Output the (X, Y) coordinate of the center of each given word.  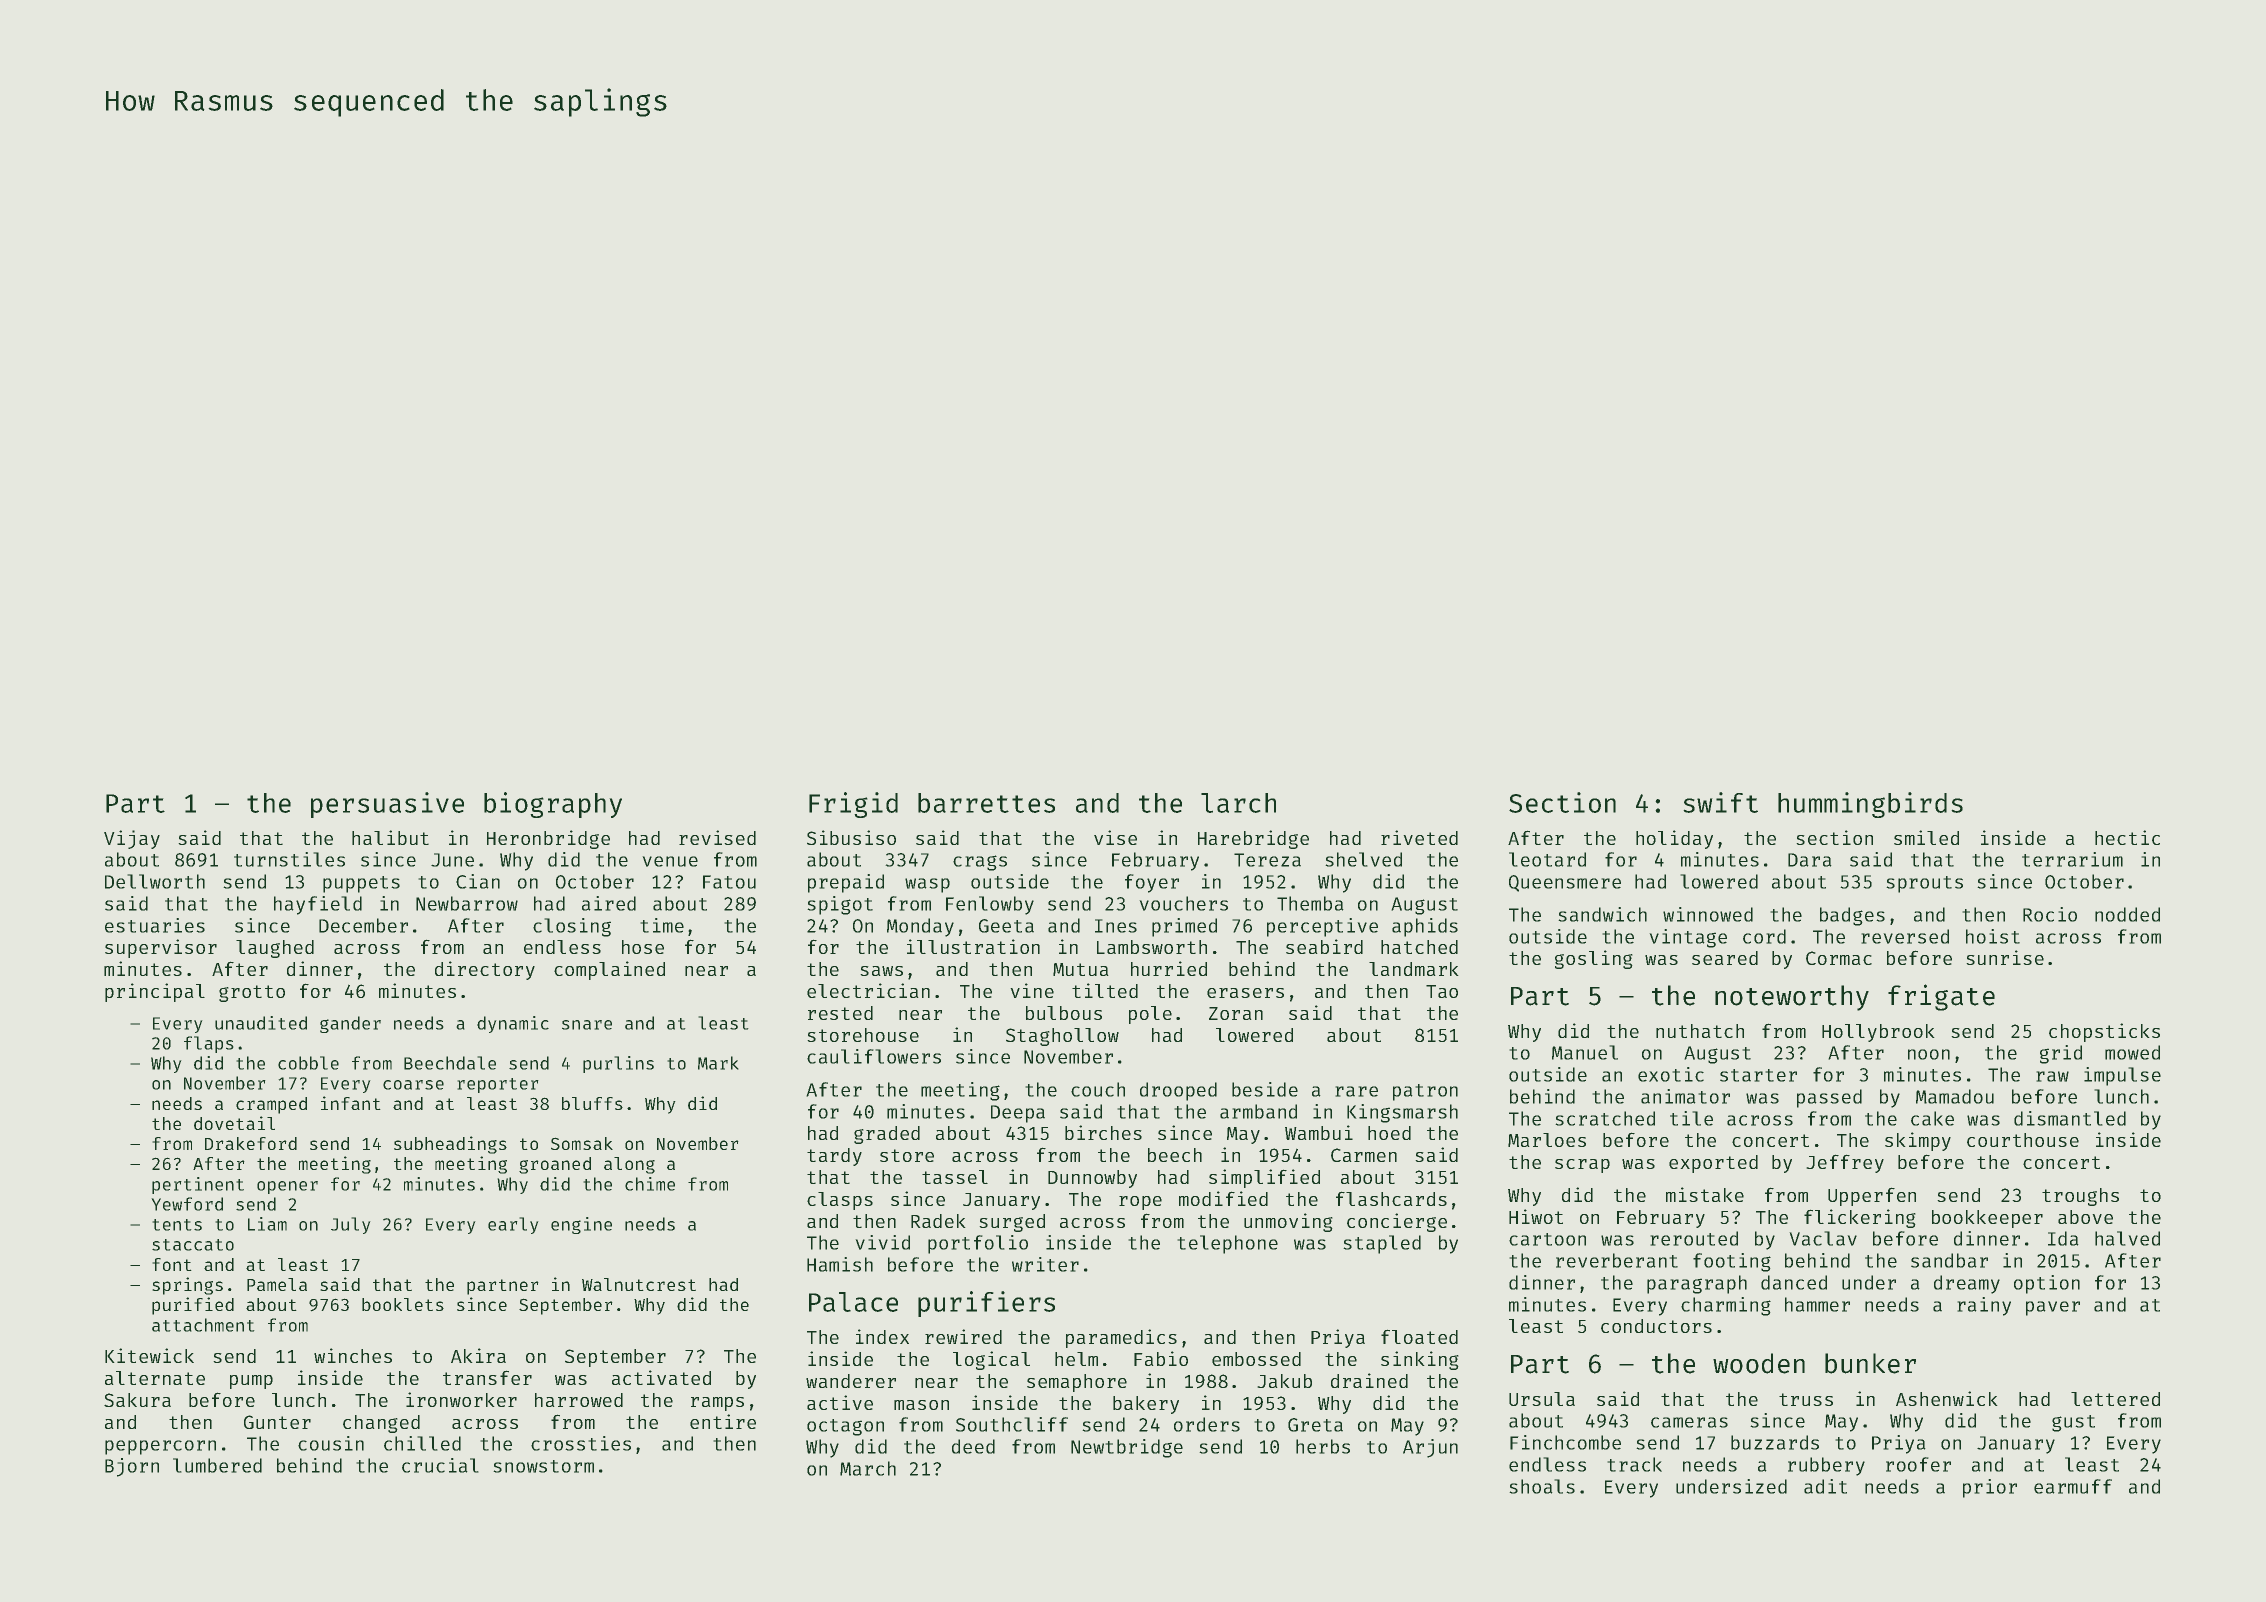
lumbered (217, 1465)
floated (1419, 1336)
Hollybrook (1878, 1033)
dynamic (513, 1024)
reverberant (1617, 1260)
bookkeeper (1987, 1219)
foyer (1152, 883)
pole (1150, 1015)
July (351, 1225)
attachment (203, 1325)
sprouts (1924, 884)
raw (2052, 1076)
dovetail (234, 1123)
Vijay (132, 839)
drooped (1178, 1091)
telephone (1227, 1244)
